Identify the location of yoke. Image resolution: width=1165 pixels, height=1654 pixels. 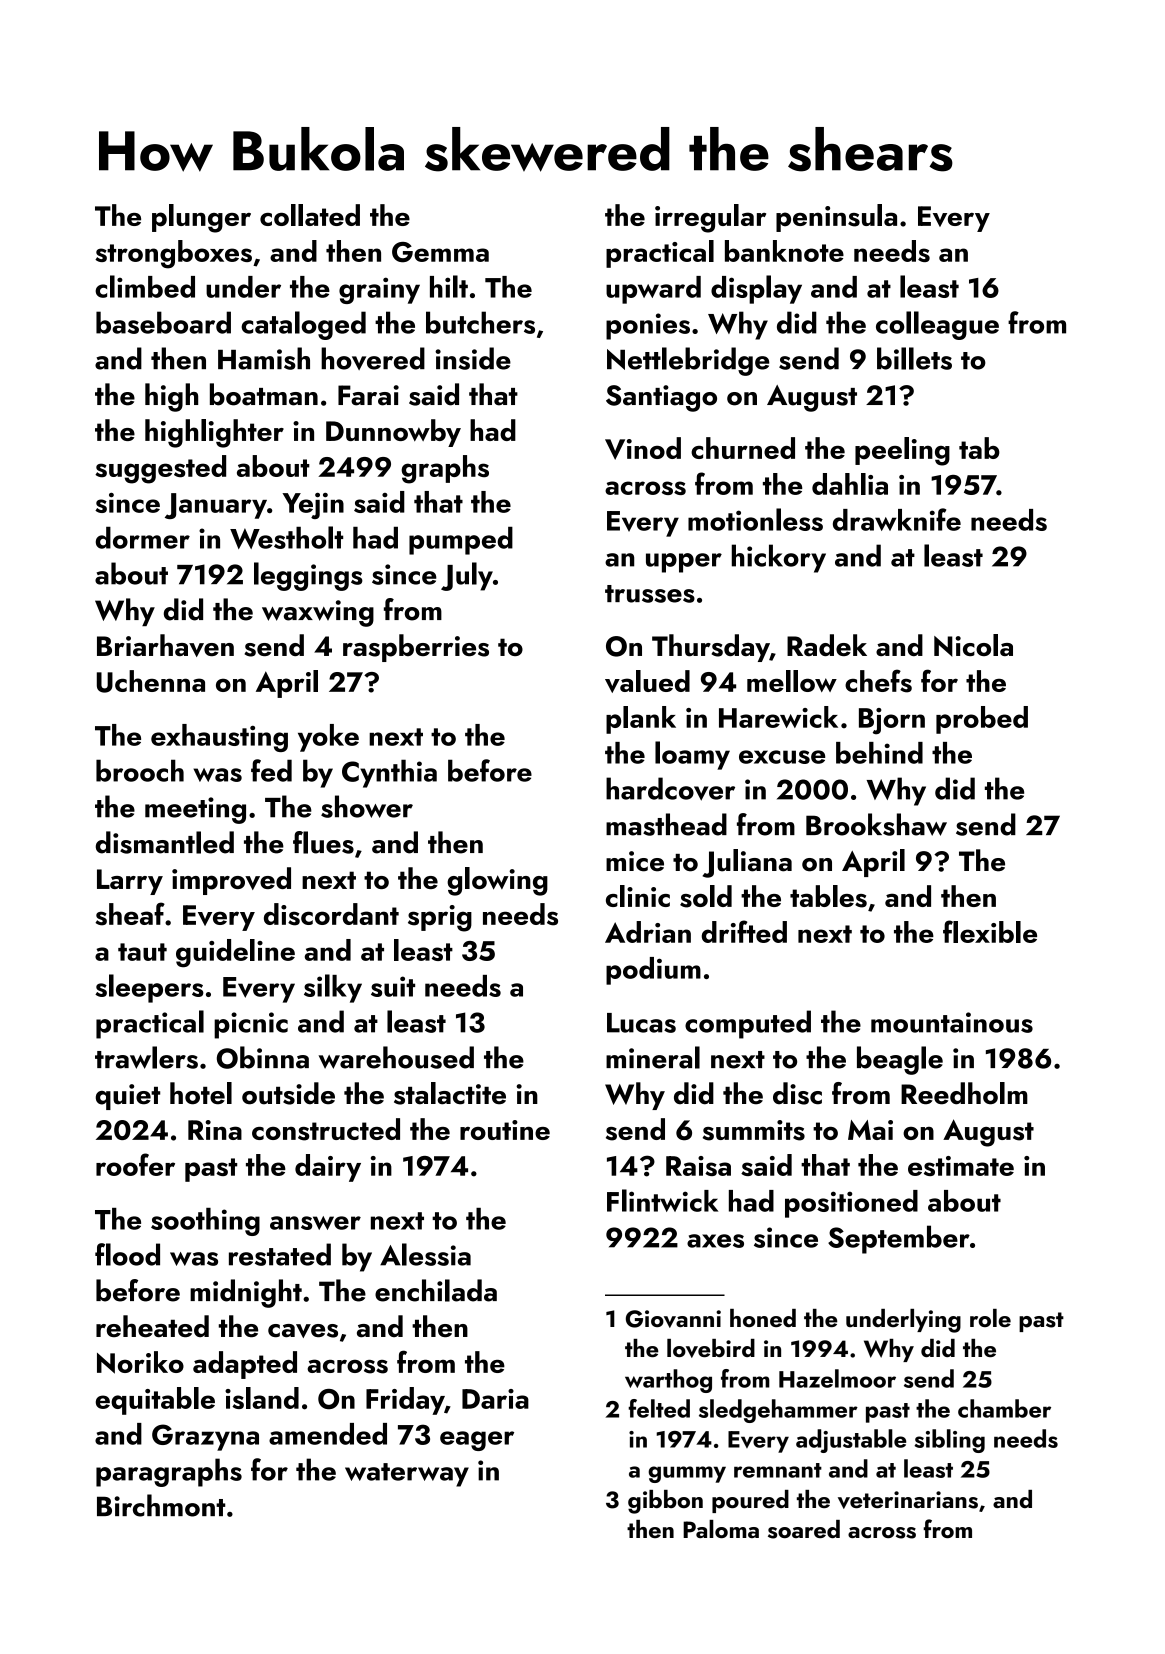
(328, 738).
